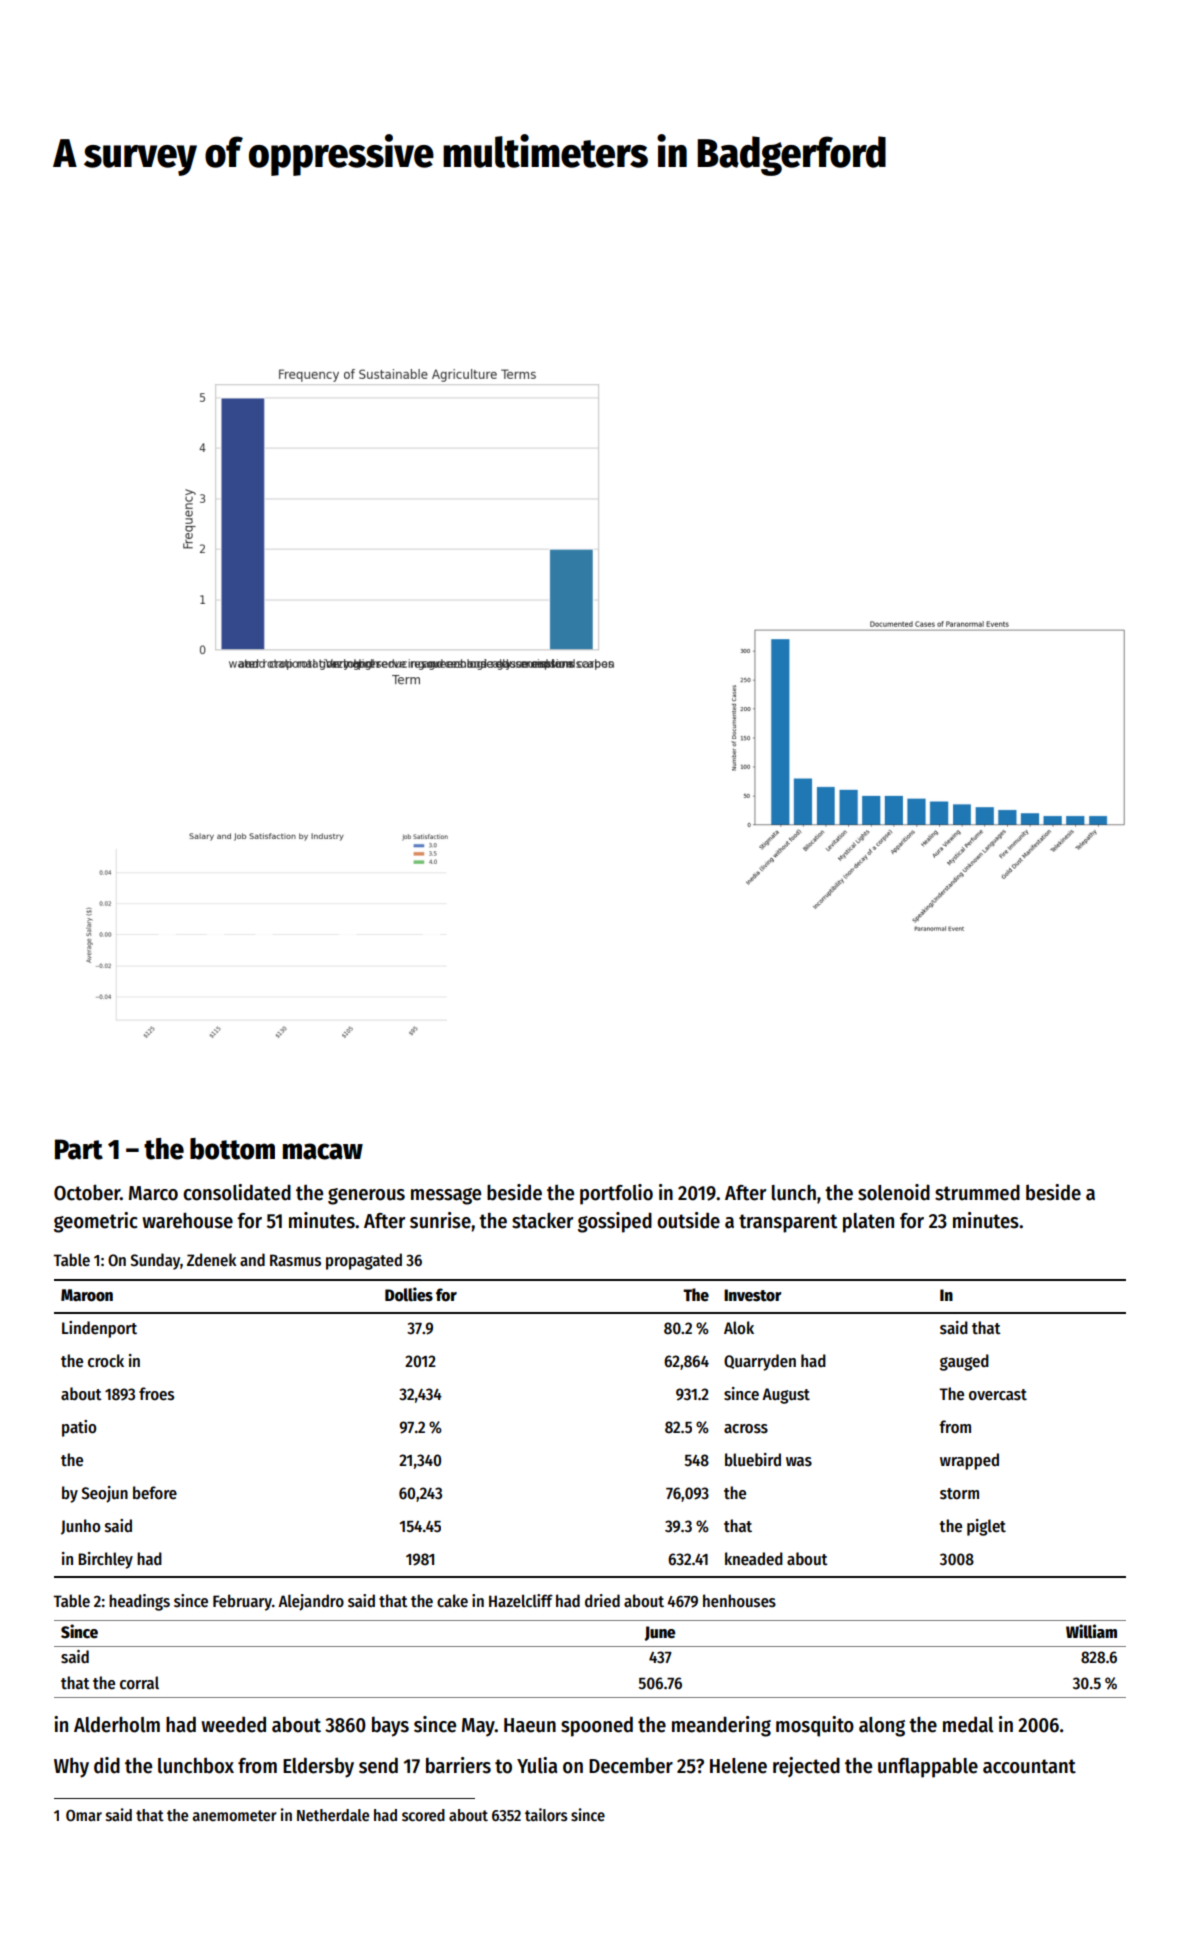  I want to click on tailors, so click(546, 1814).
